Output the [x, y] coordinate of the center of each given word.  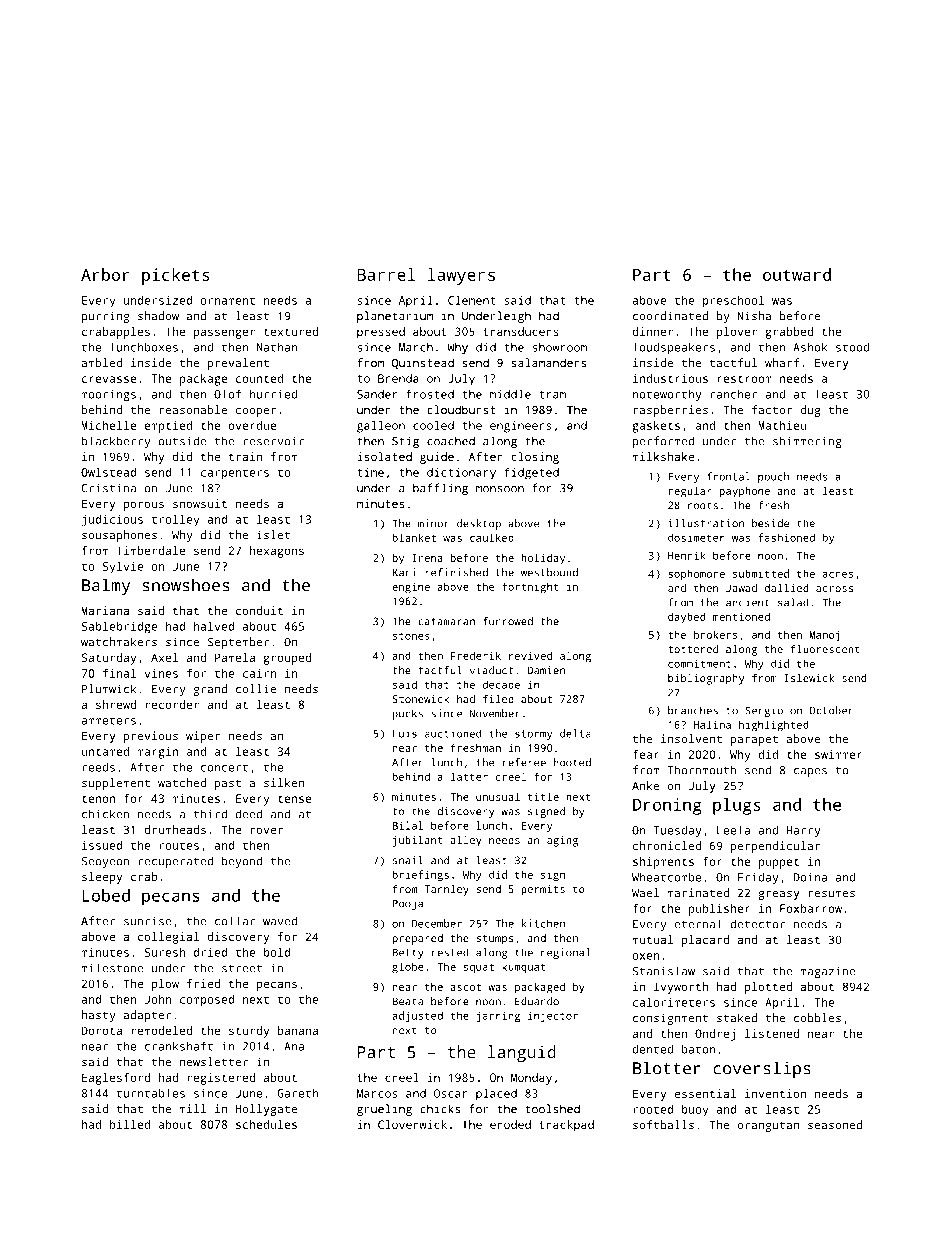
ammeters [109, 721]
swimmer [838, 754]
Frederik [476, 655]
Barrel [386, 274]
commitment [699, 663]
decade [501, 684]
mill [192, 1108]
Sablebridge [119, 627]
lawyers [461, 276]
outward [797, 274]
